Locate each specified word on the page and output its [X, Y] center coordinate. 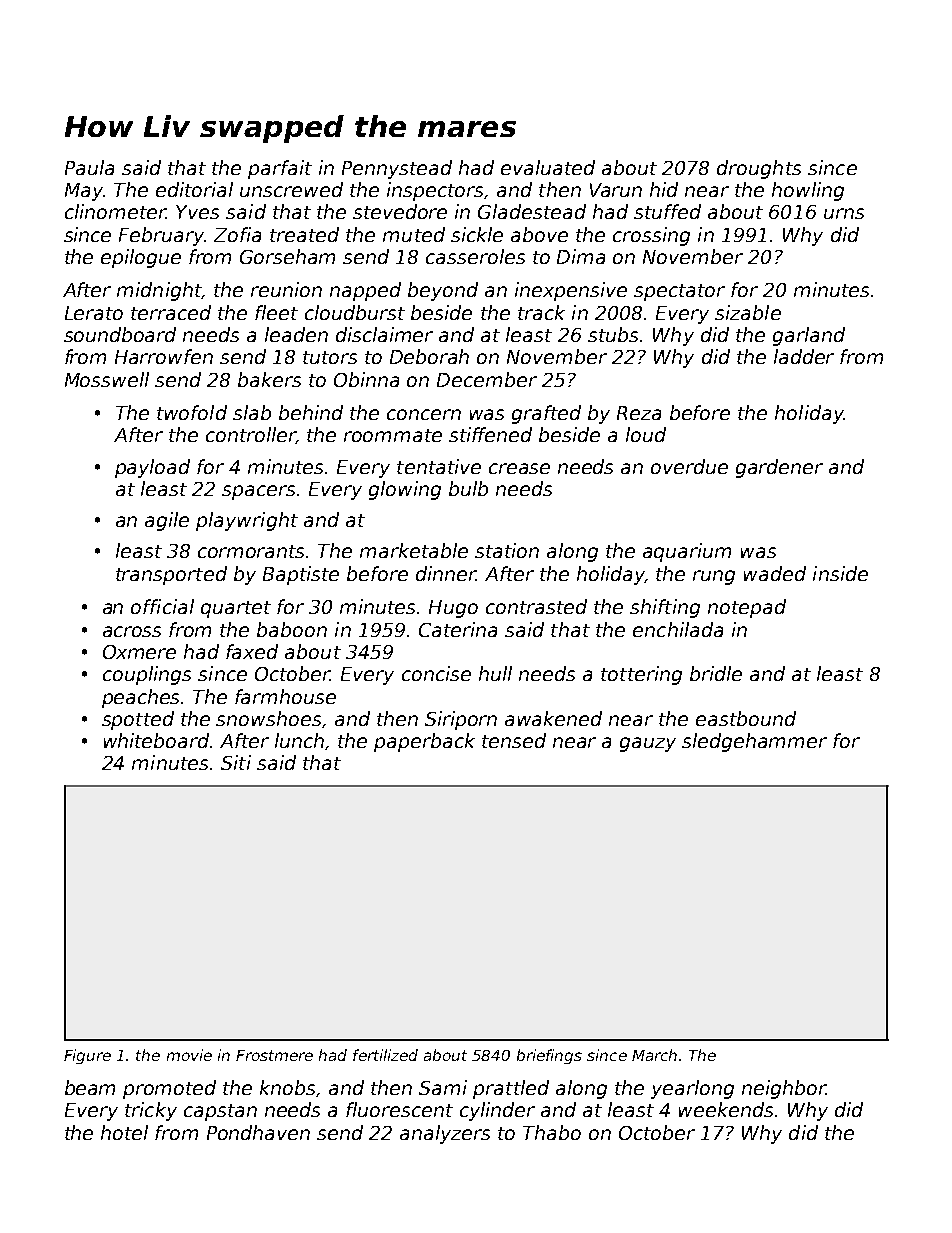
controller [251, 435]
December [487, 379]
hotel [124, 1132]
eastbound [746, 718]
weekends [726, 1109]
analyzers [445, 1134]
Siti [236, 762]
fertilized [385, 1055]
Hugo [453, 609]
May [84, 192]
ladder [804, 356]
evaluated [548, 167]
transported [171, 575]
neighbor [784, 1089]
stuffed [667, 211]
